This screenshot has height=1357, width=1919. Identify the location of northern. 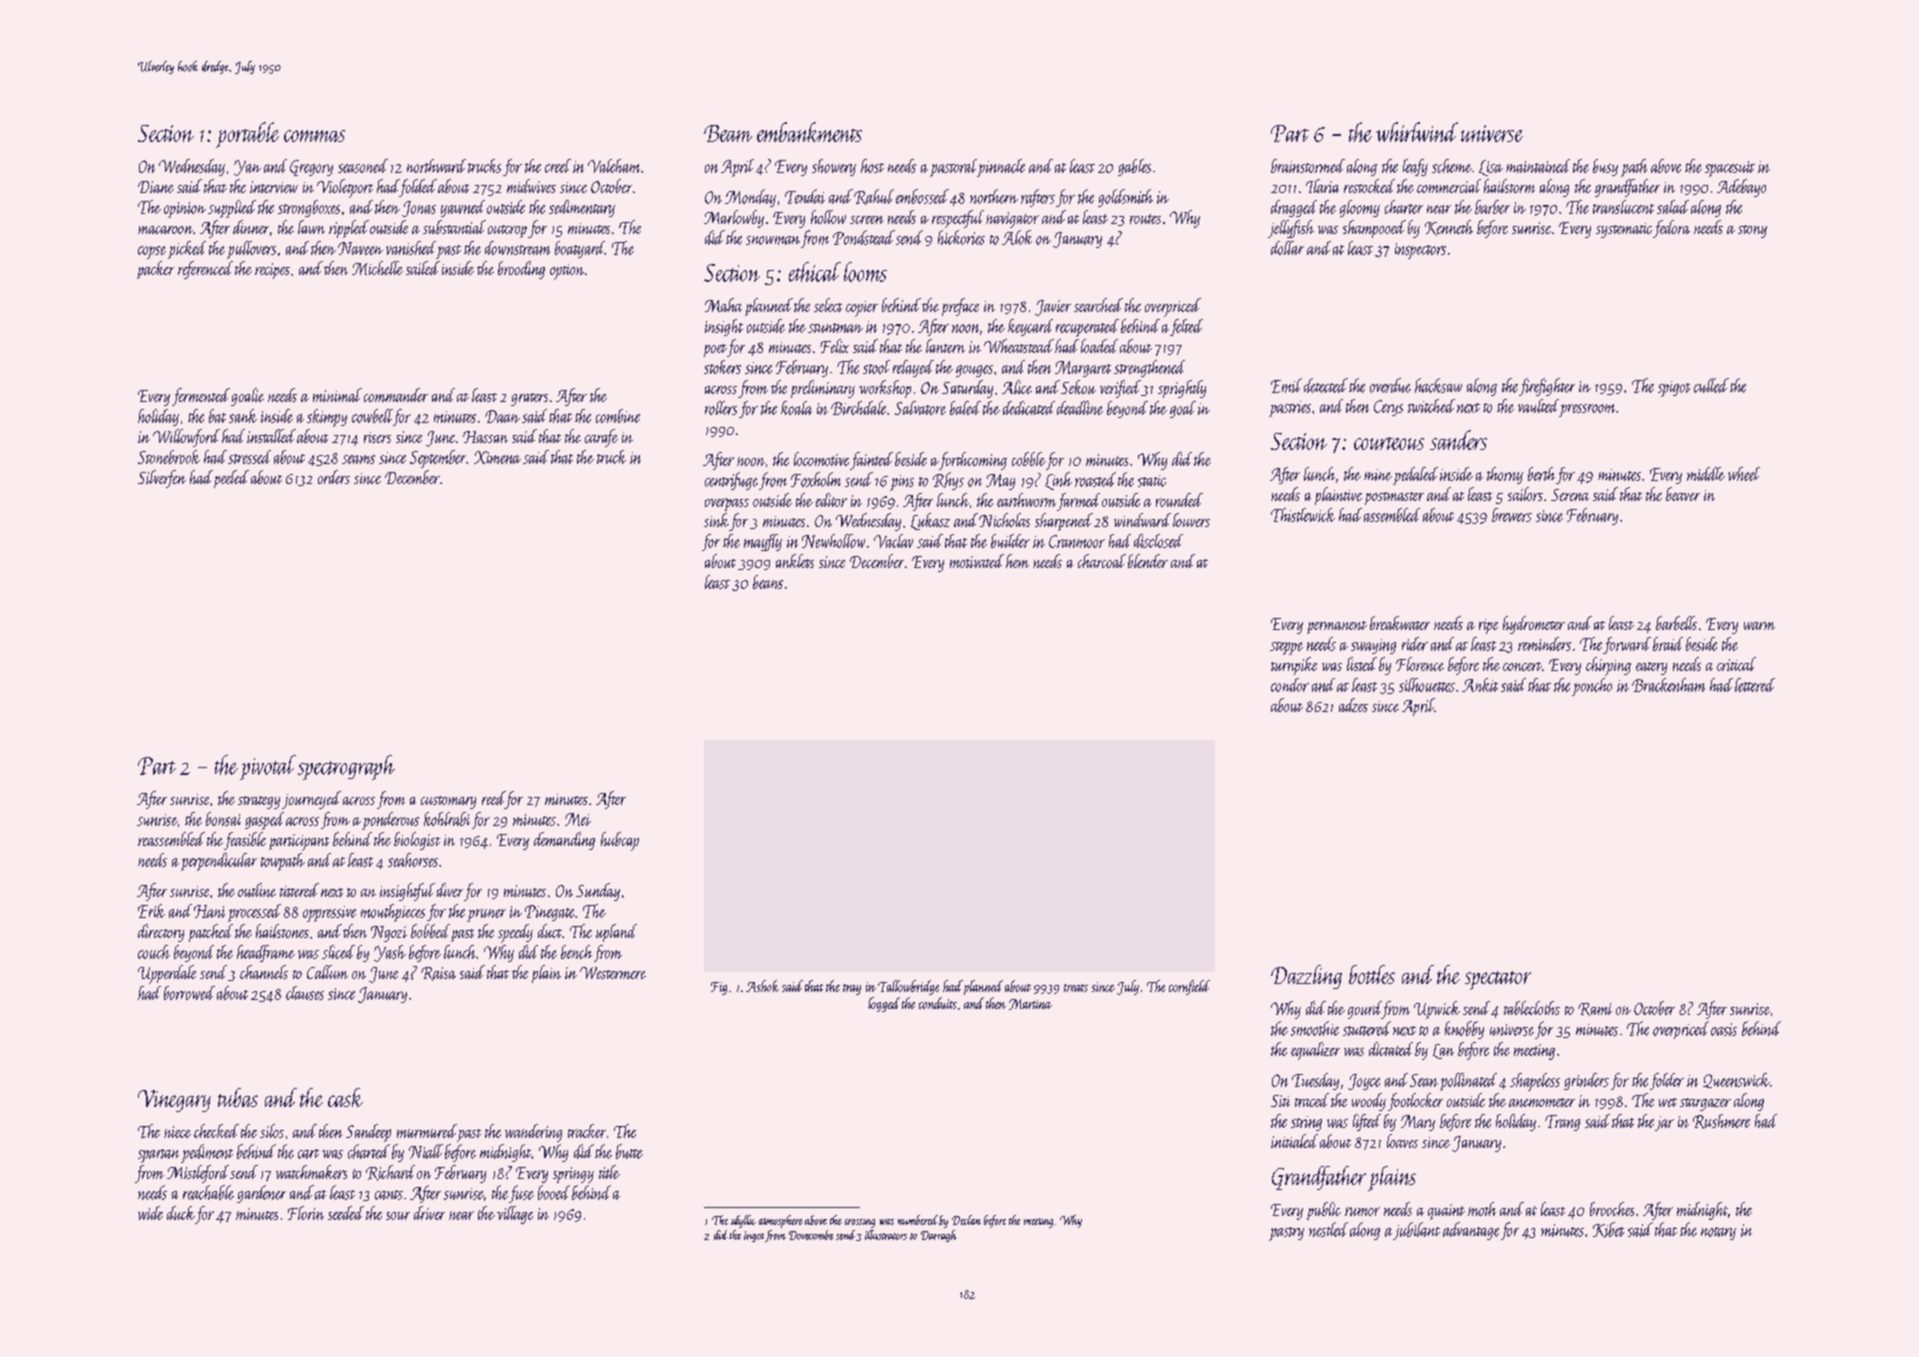
(994, 196).
